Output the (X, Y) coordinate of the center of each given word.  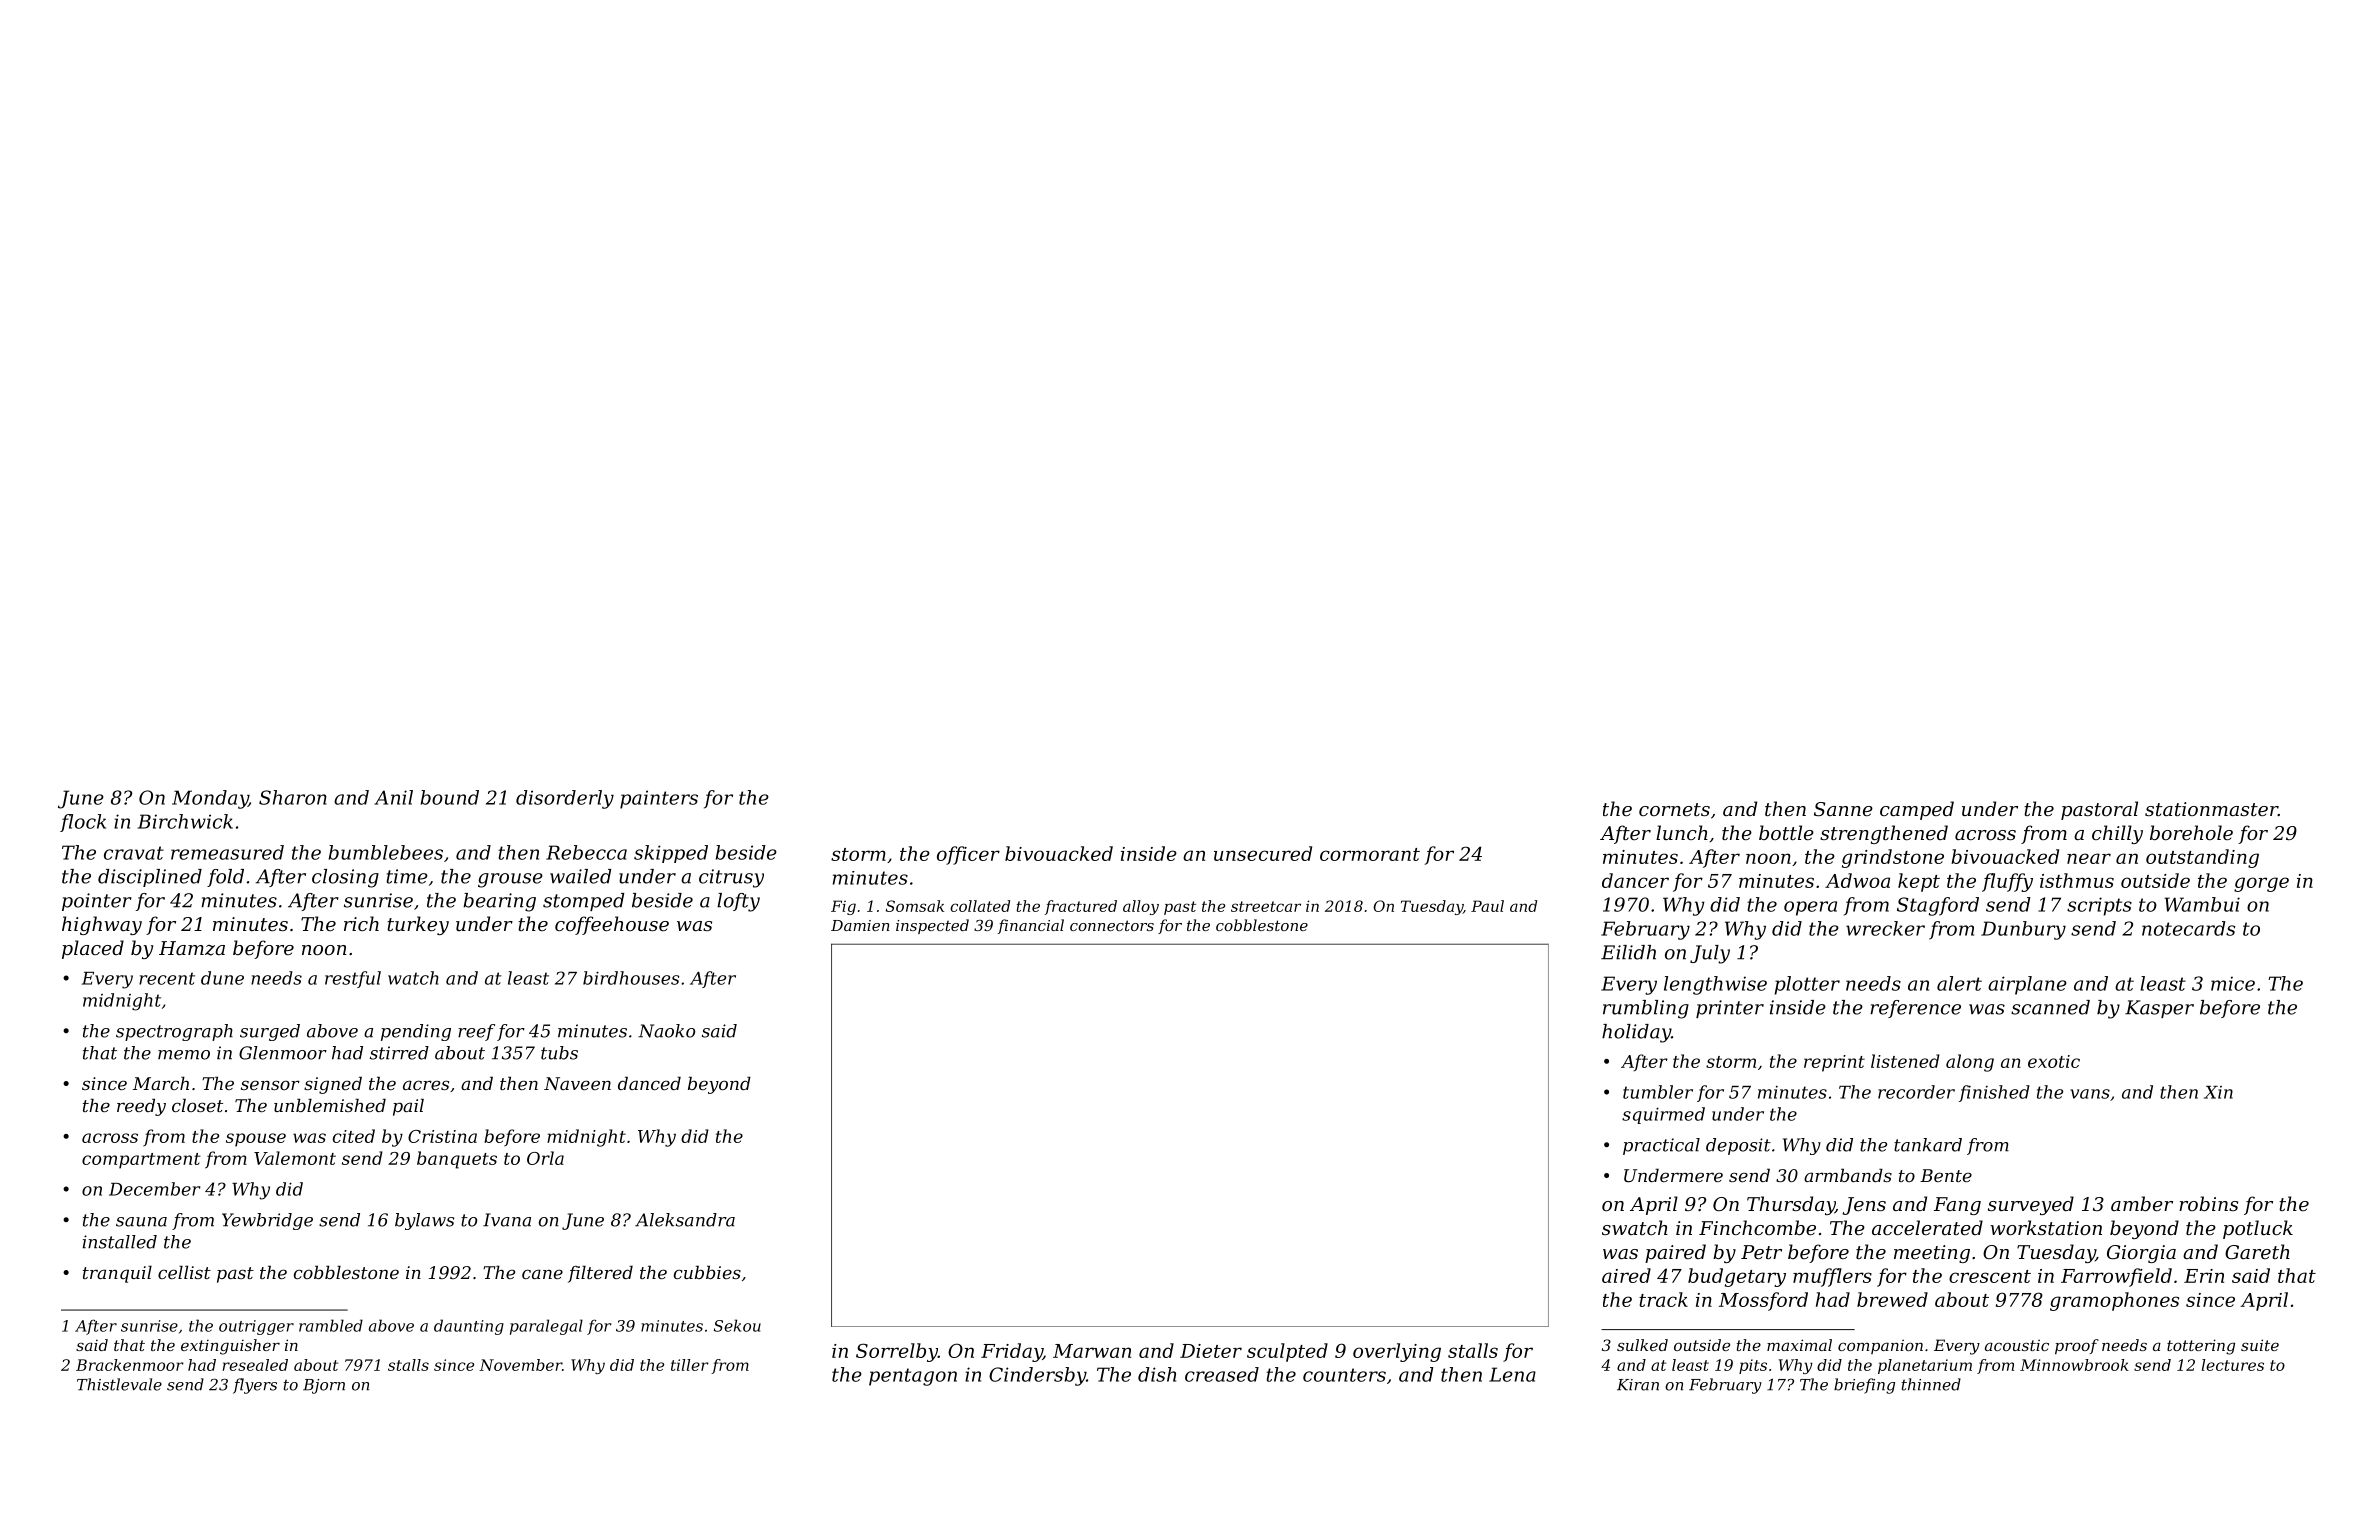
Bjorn (324, 1386)
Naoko (666, 1031)
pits (1753, 1366)
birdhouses (631, 978)
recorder (1916, 1092)
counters (1344, 1375)
